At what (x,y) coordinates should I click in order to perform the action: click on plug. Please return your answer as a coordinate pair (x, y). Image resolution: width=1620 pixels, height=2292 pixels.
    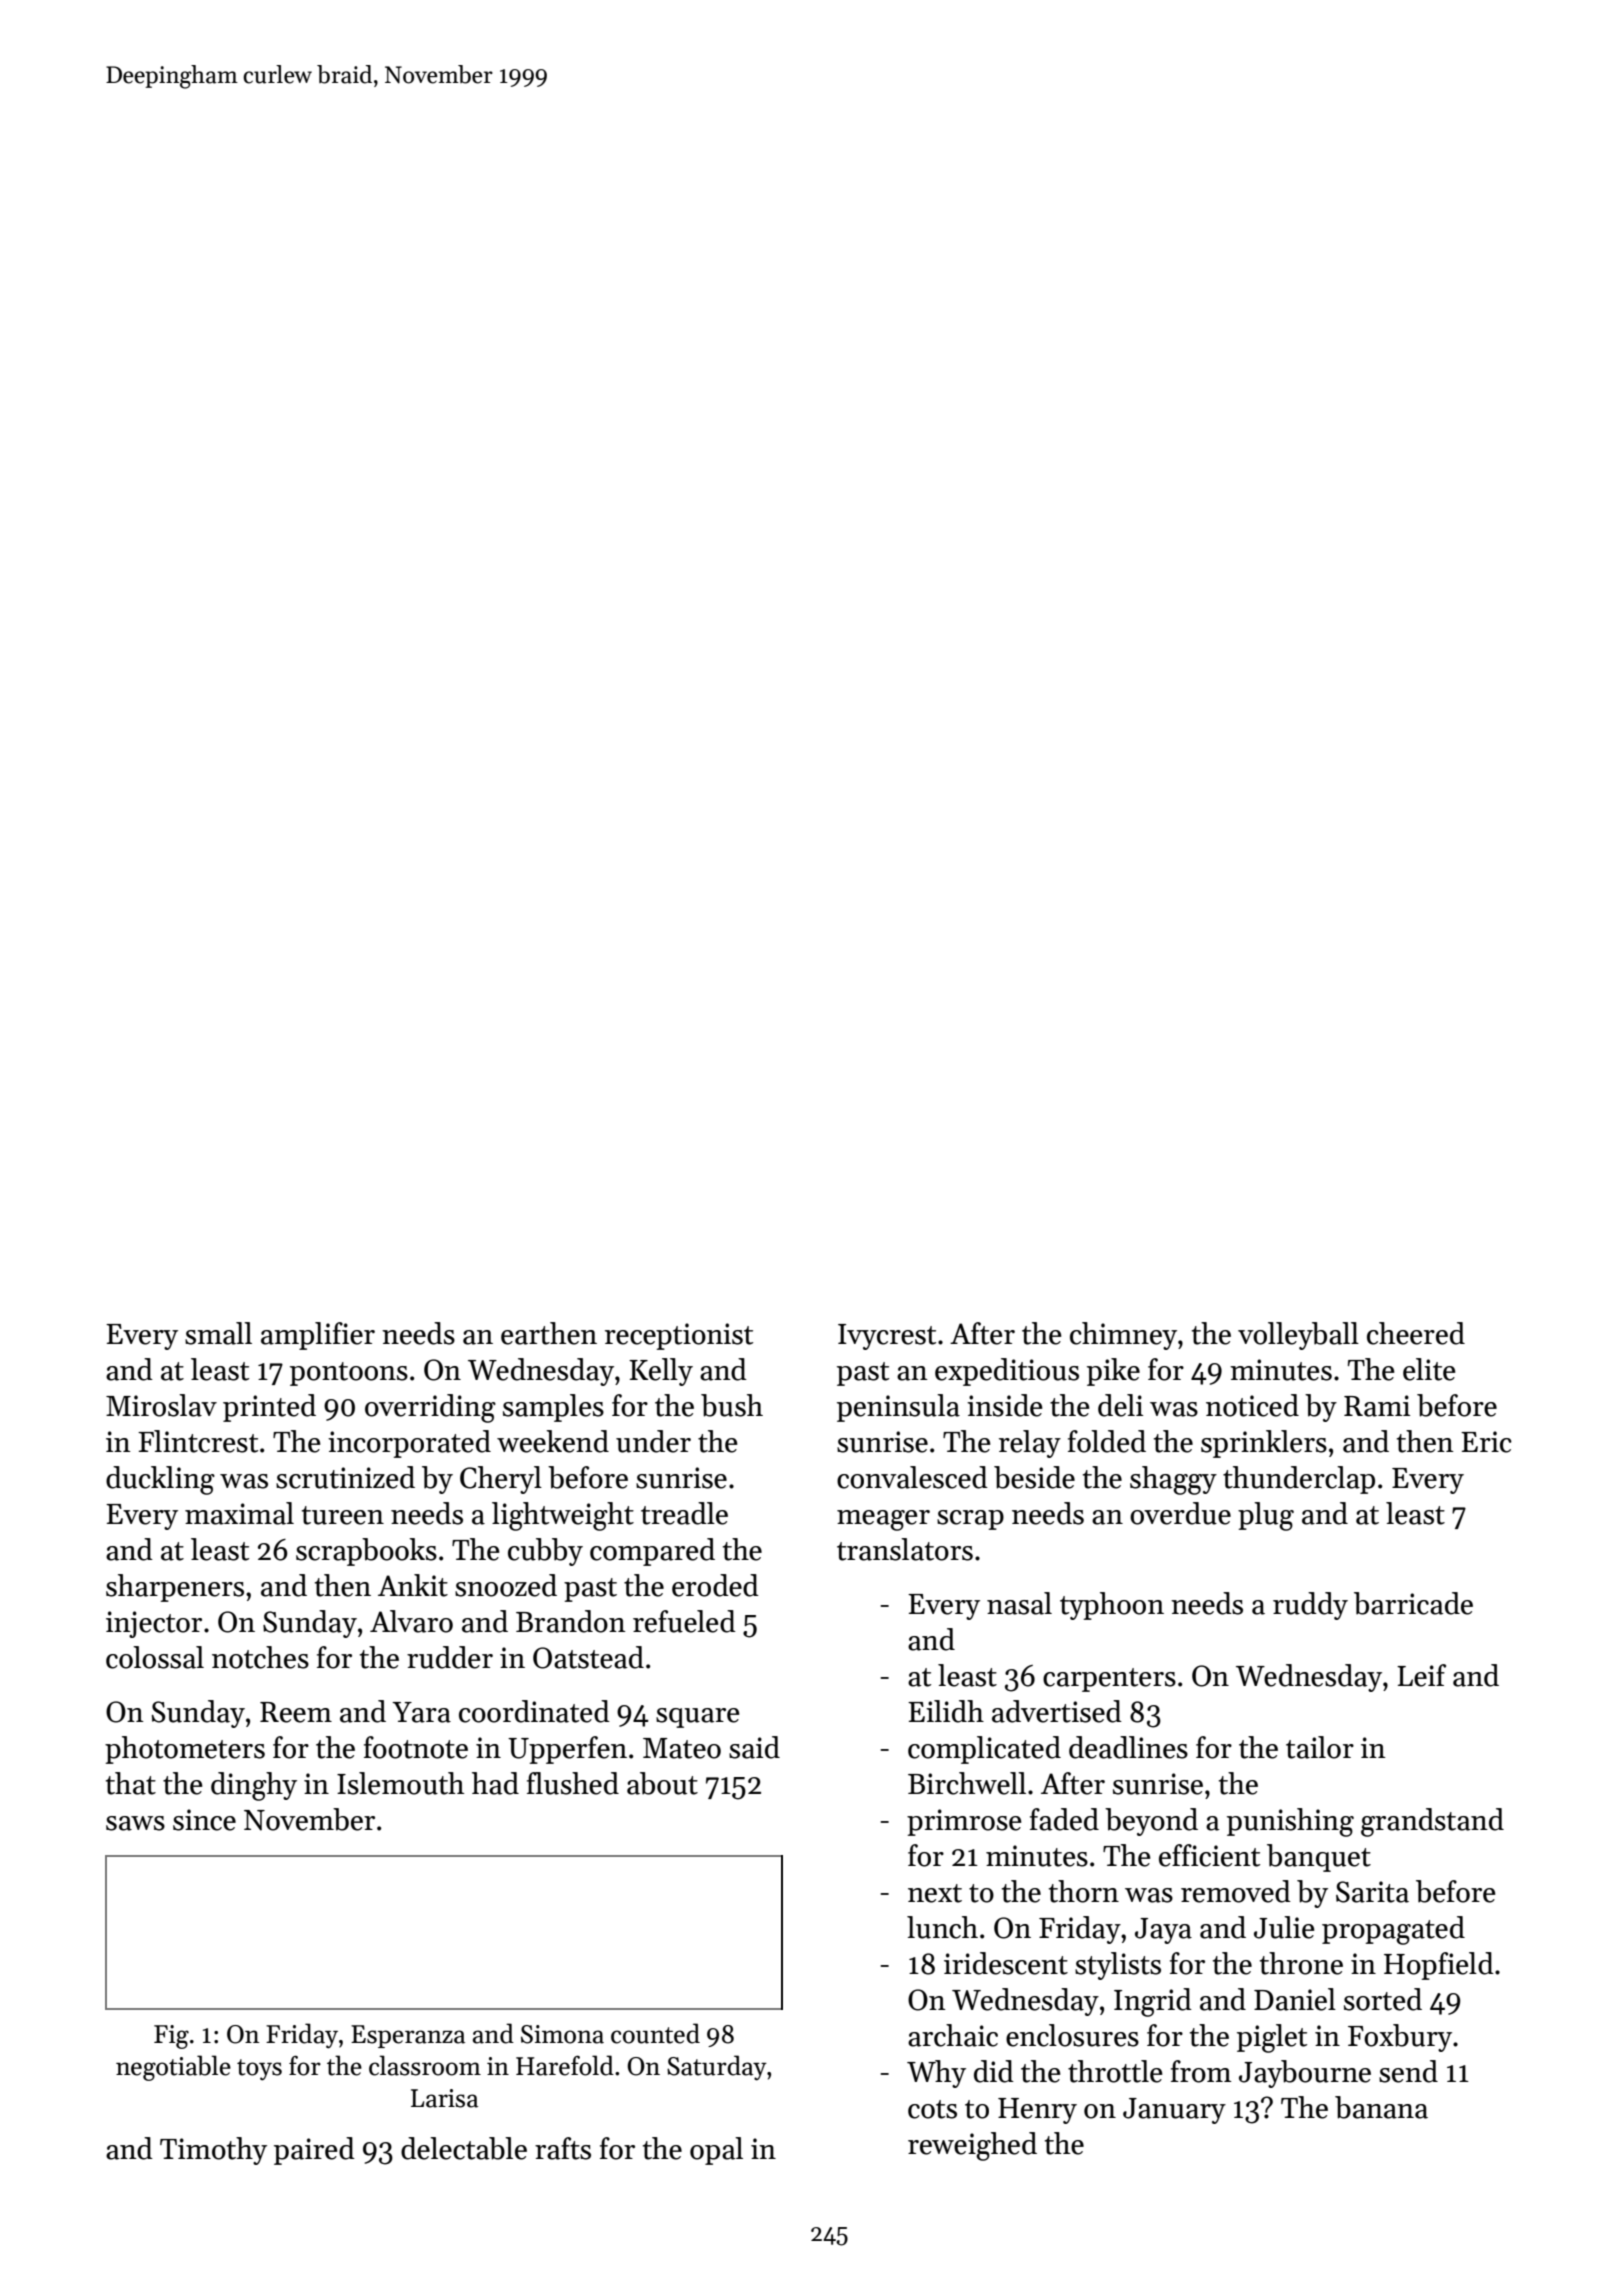
    Looking at the image, I should click on (1266, 1516).
